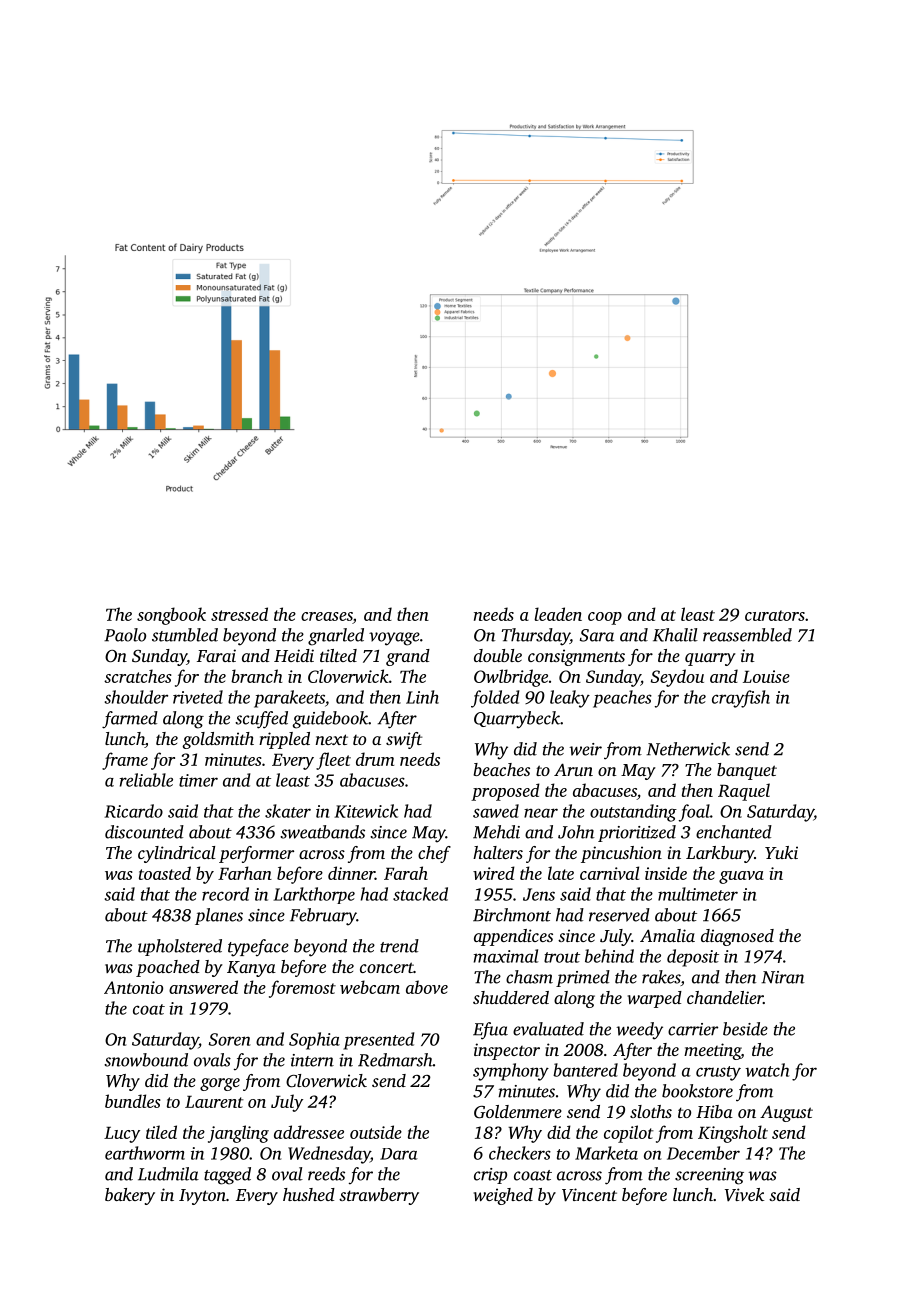 The image size is (924, 1308). What do you see at coordinates (146, 780) in the page?
I see `reliable` at bounding box center [146, 780].
